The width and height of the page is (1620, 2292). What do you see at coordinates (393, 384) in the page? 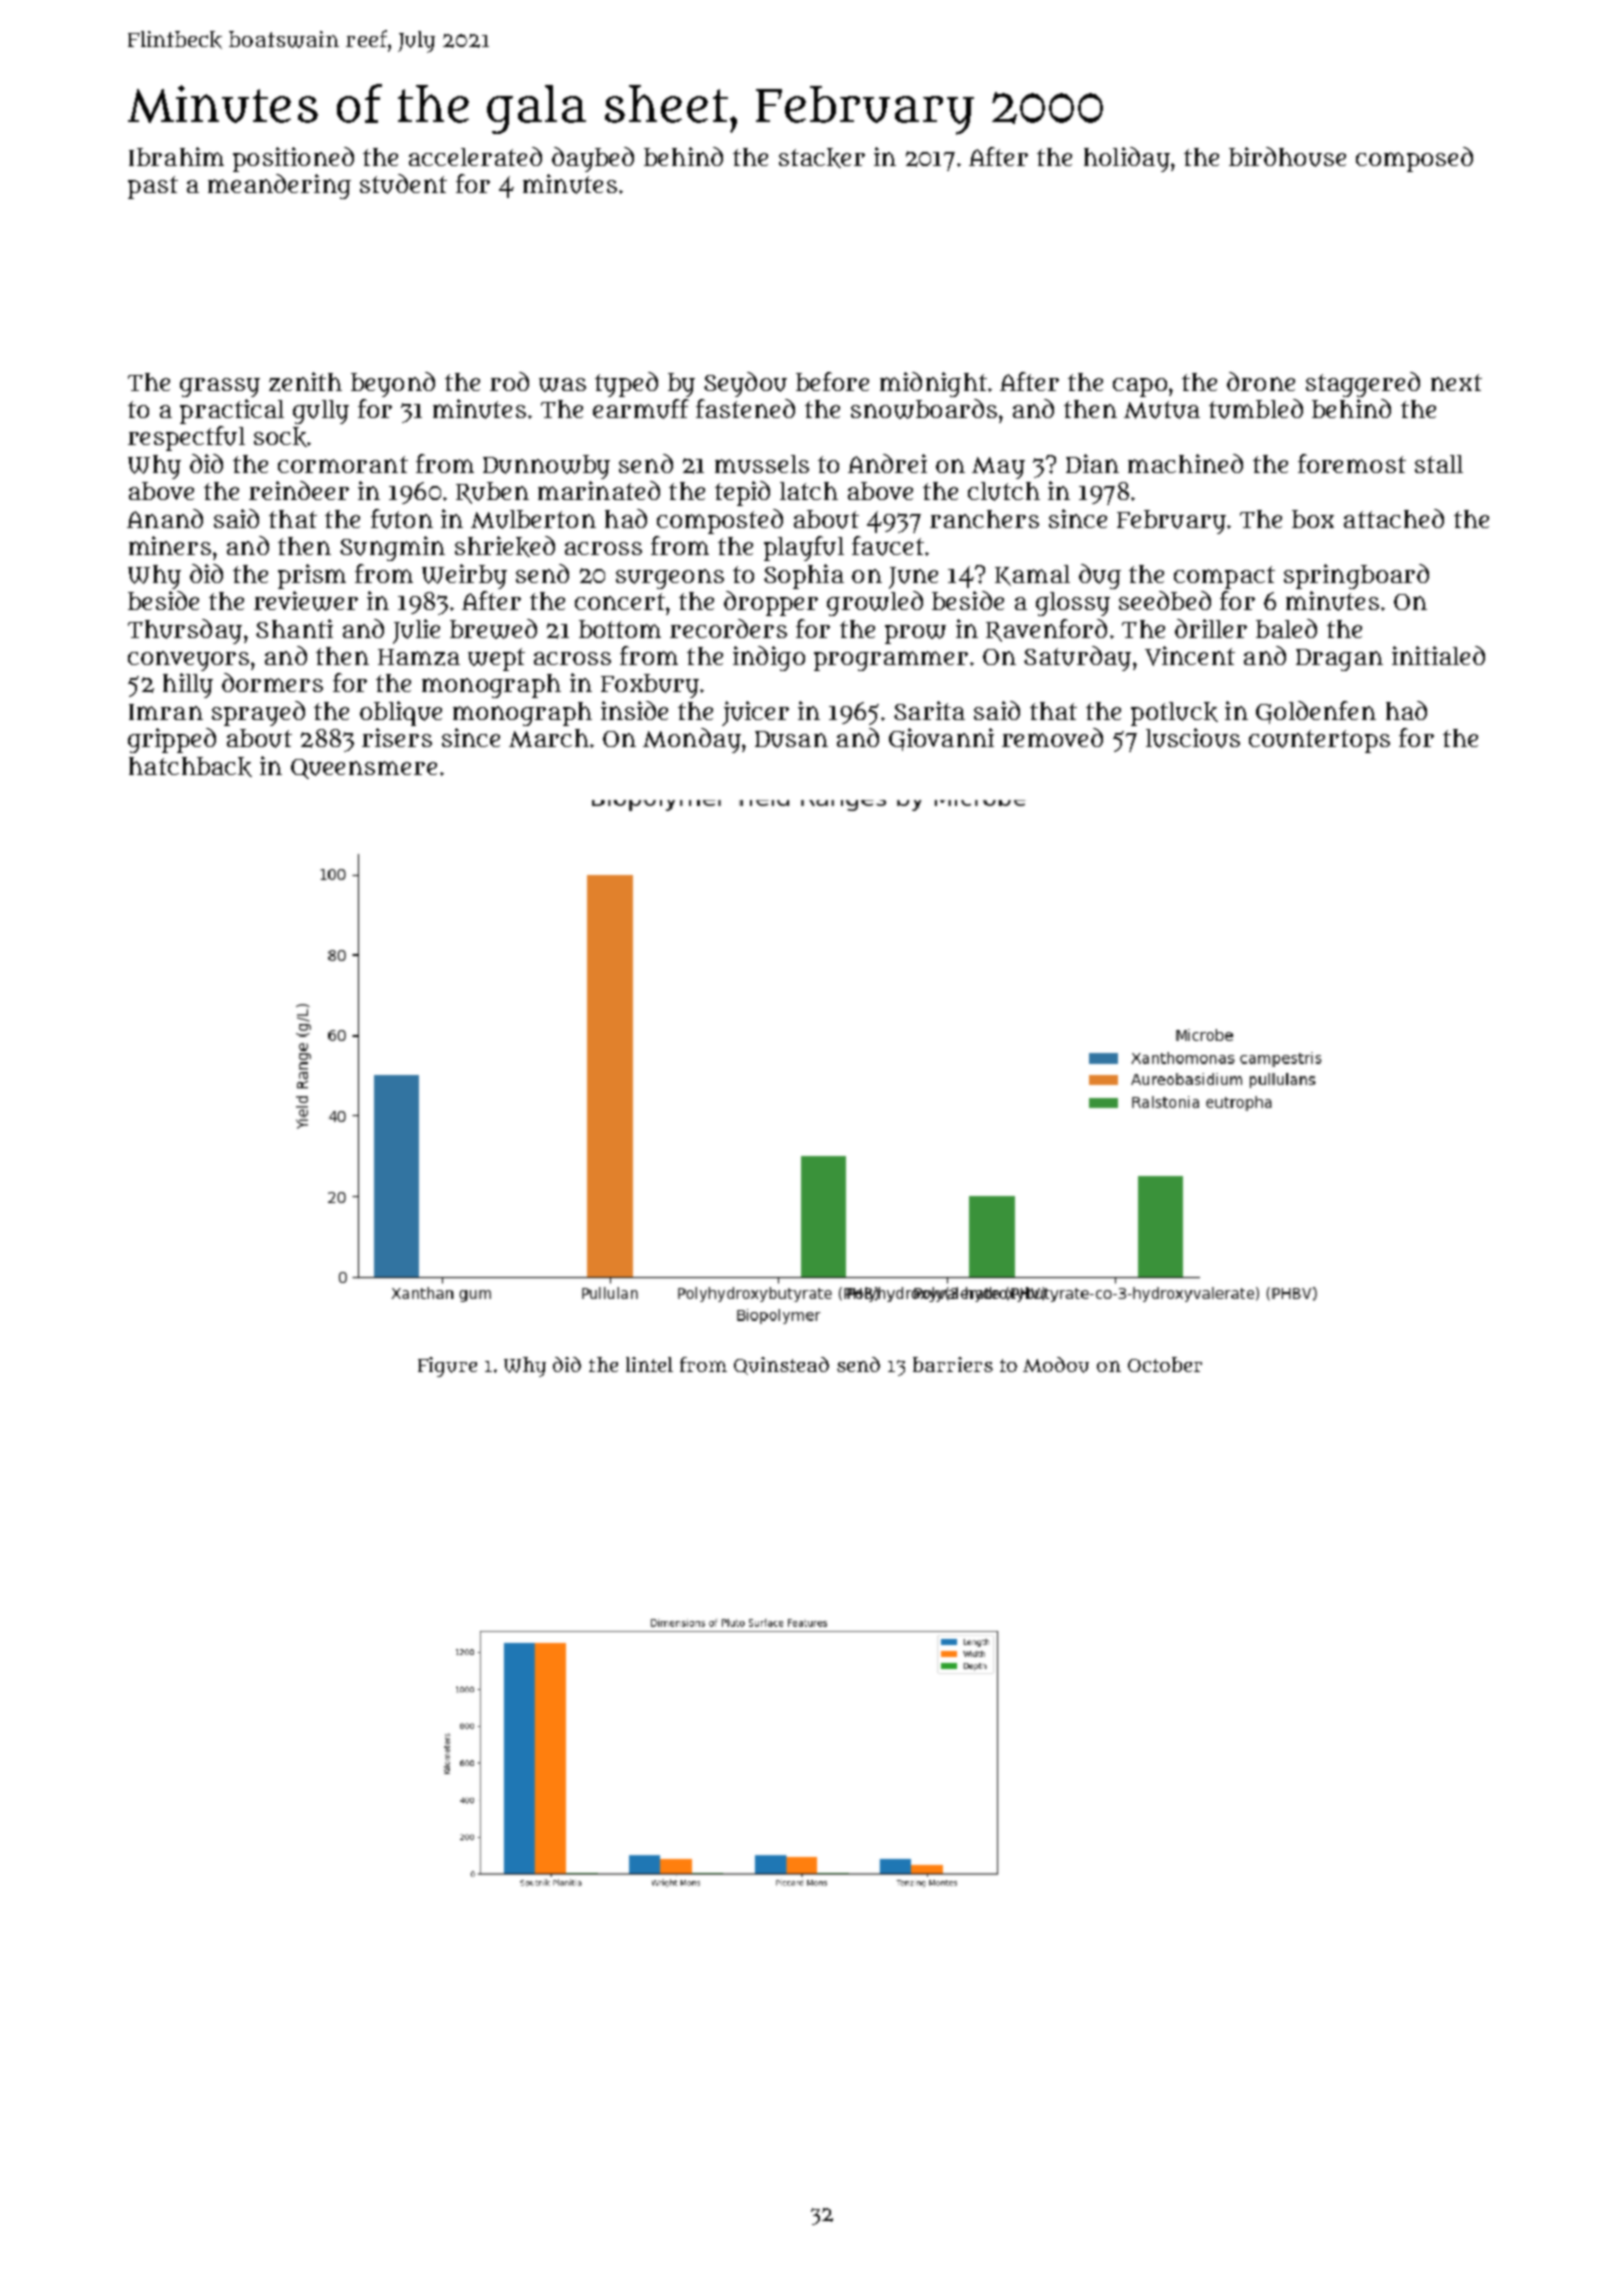
I see `beyond` at bounding box center [393, 384].
